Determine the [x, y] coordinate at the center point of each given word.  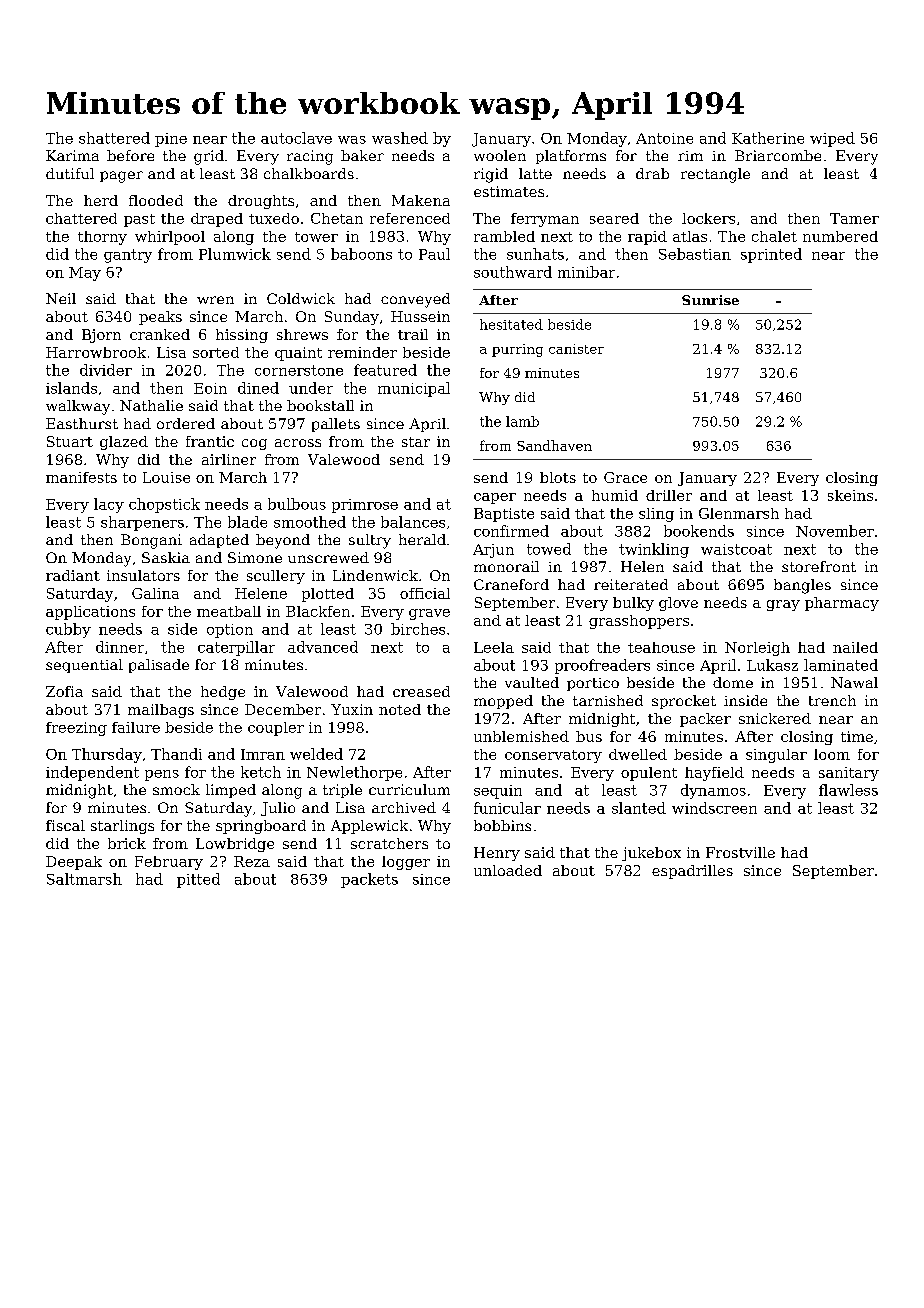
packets [369, 880]
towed [549, 549]
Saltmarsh [84, 879]
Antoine [664, 138]
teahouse [661, 647]
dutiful [70, 173]
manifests [81, 477]
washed [400, 138]
